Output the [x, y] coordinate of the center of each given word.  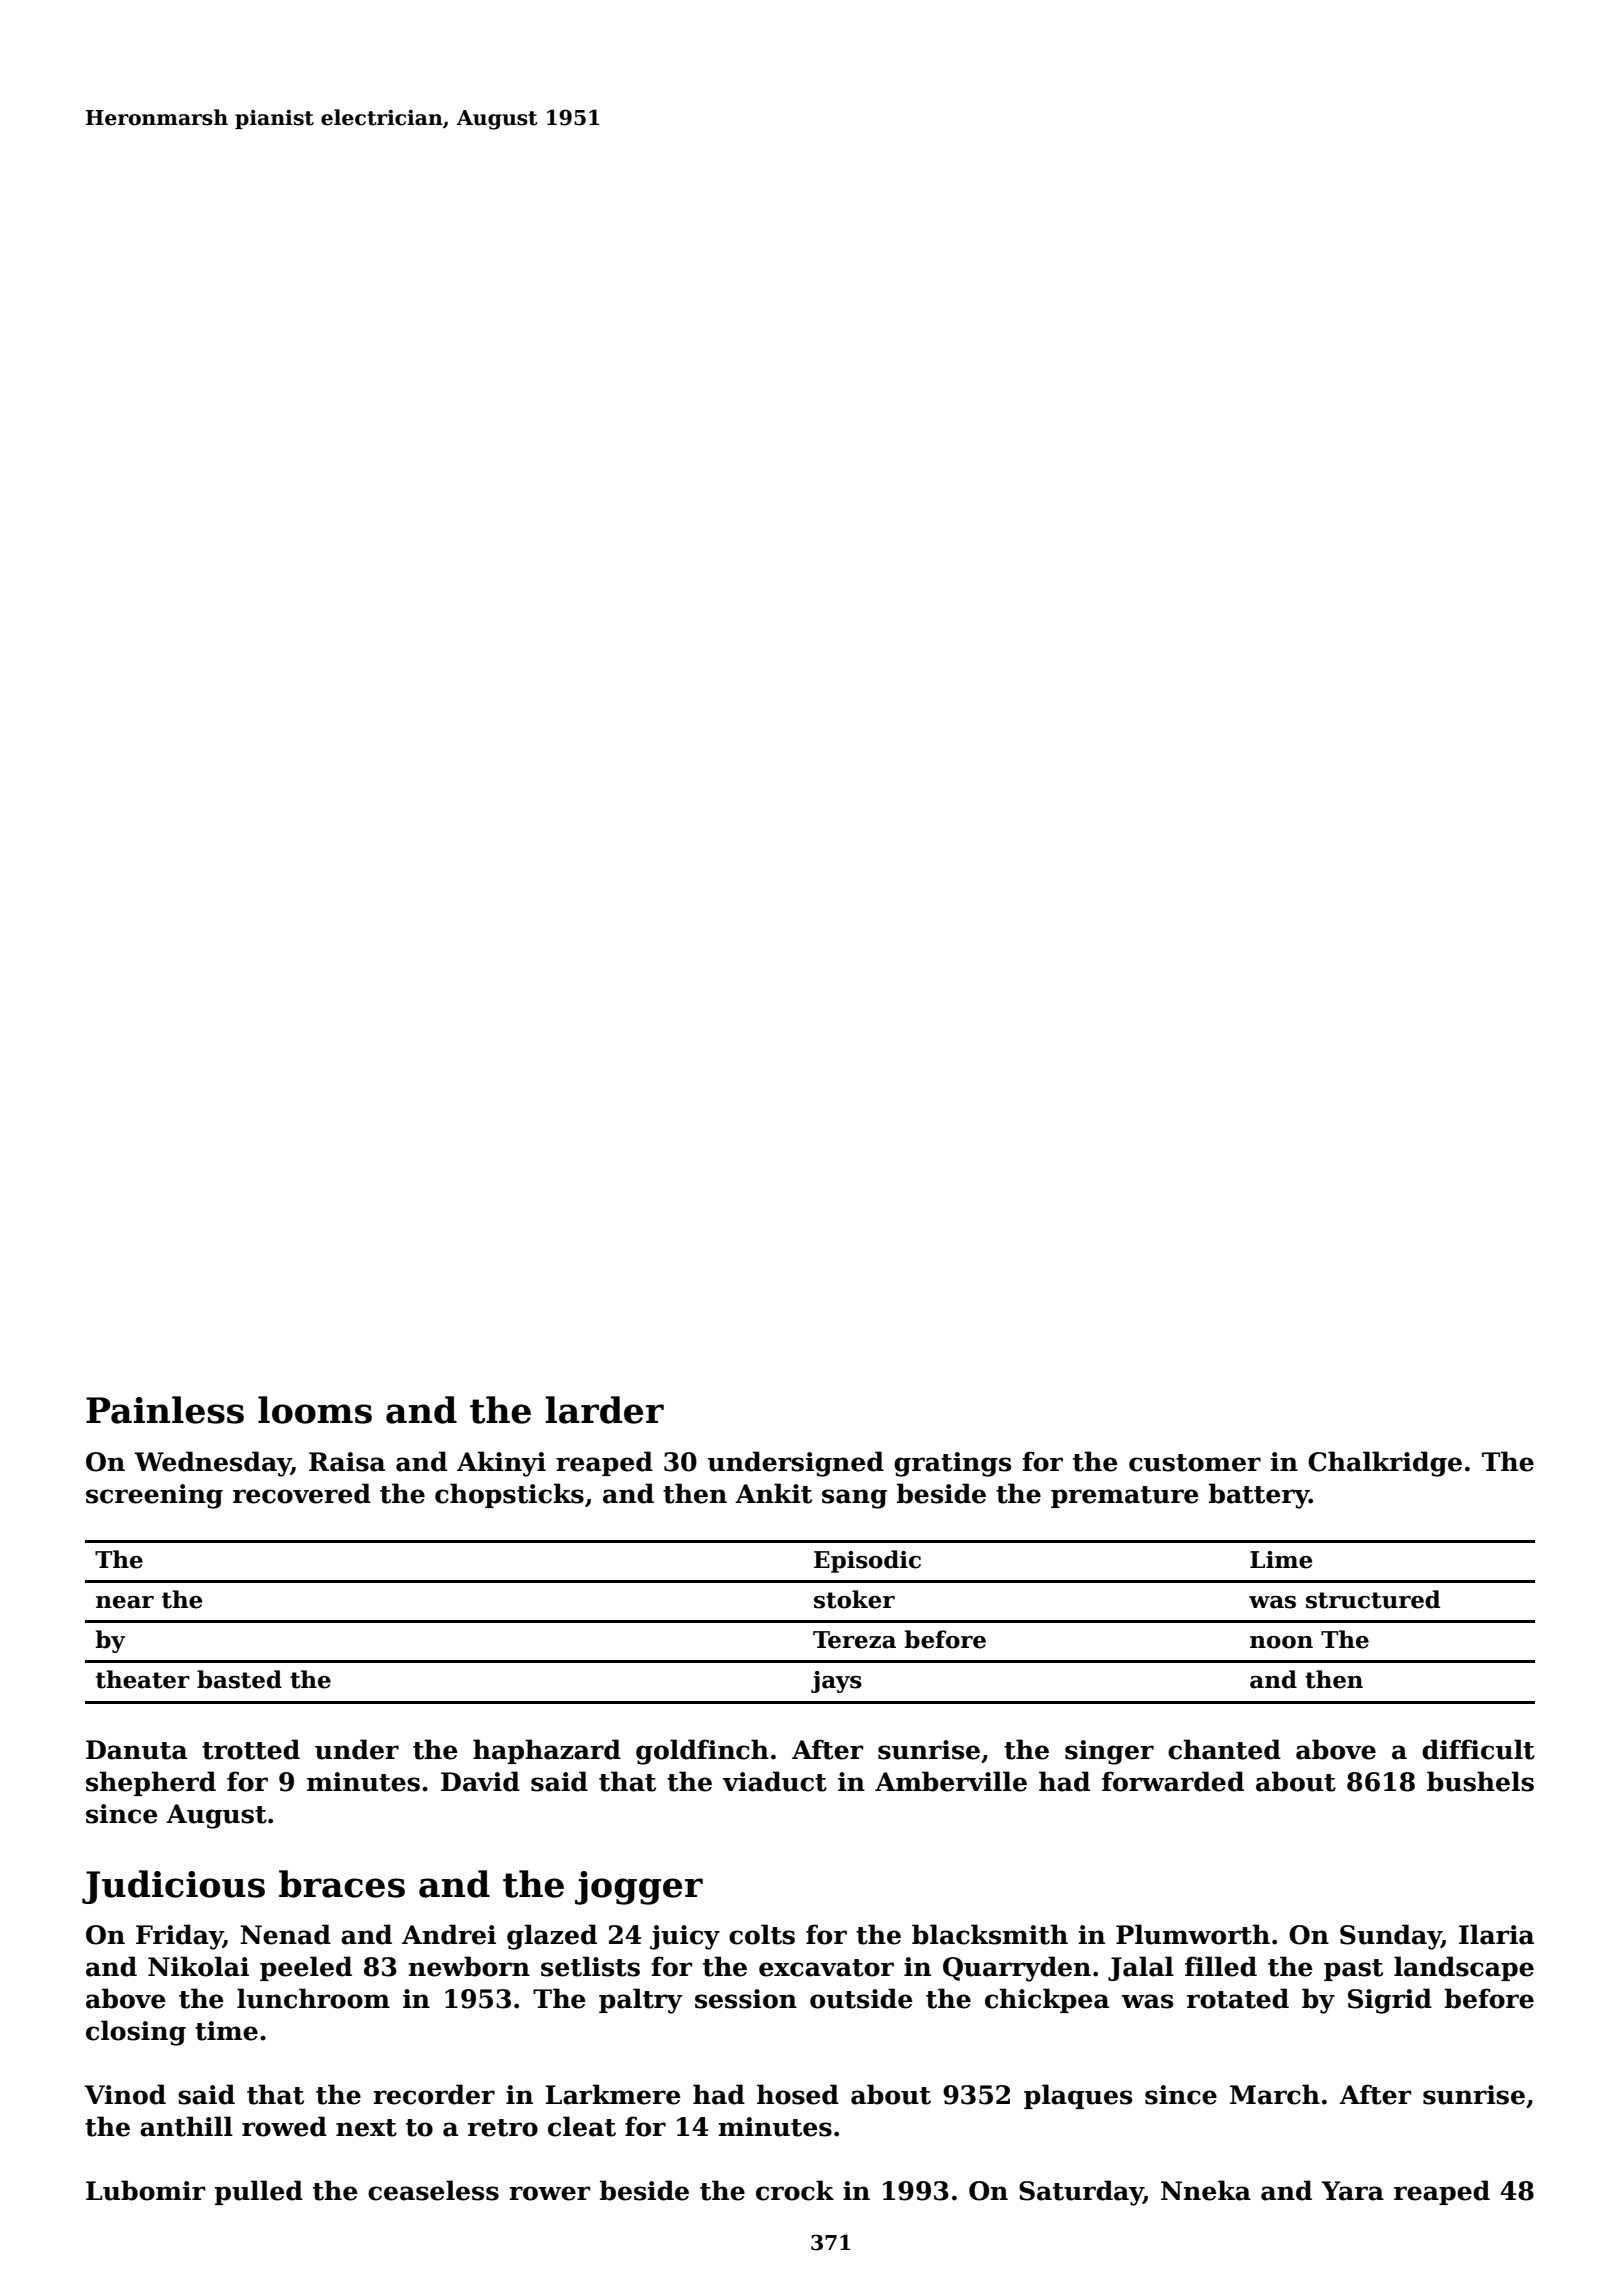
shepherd [151, 1783]
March [1275, 2094]
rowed [284, 2126]
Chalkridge [1385, 1464]
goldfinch [702, 1752]
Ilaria [1496, 1934]
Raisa [347, 1462]
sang [854, 1499]
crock [795, 2190]
